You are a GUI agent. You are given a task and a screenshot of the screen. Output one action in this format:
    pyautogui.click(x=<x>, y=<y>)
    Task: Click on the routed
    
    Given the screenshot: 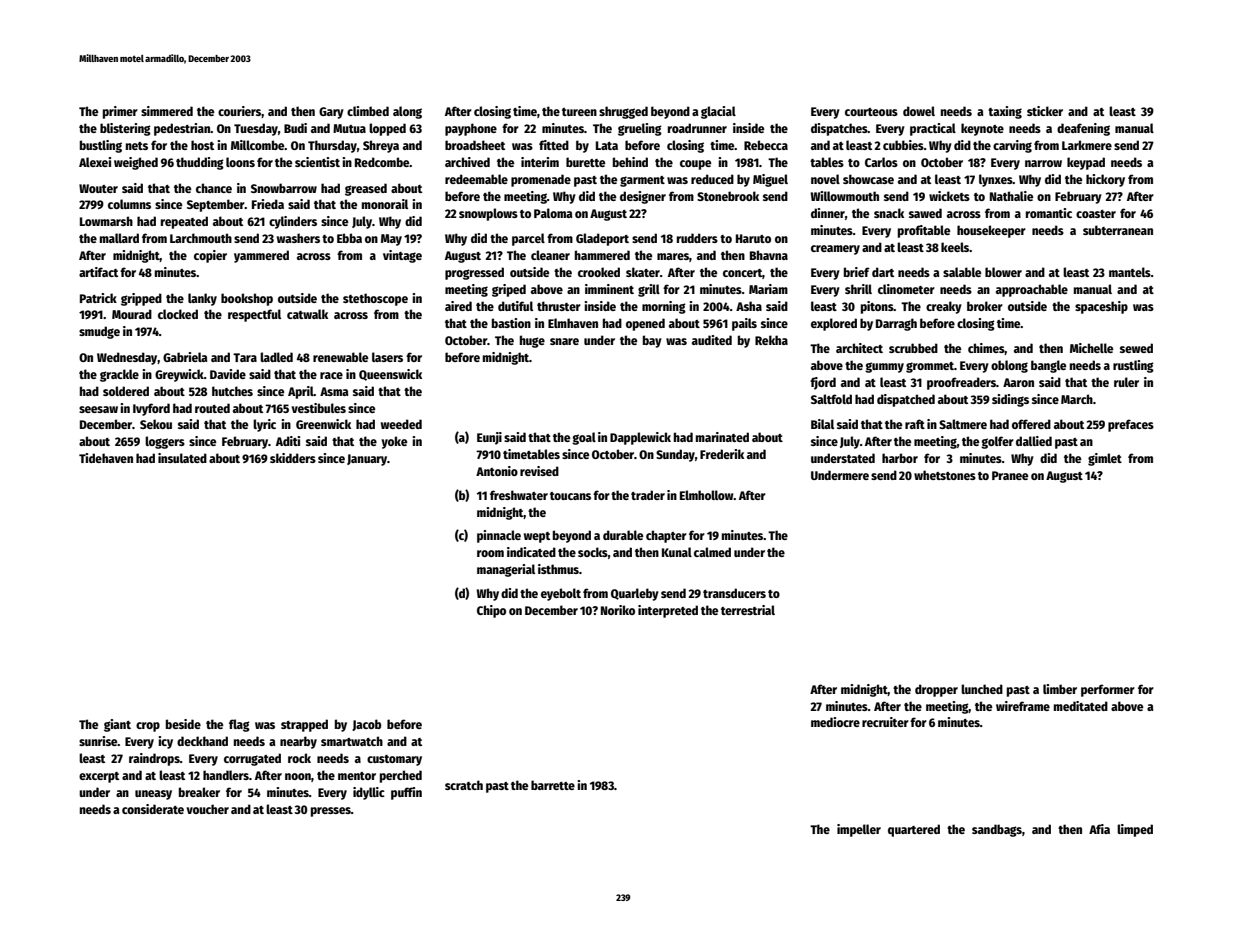 What is the action you would take?
    pyautogui.click(x=212, y=408)
